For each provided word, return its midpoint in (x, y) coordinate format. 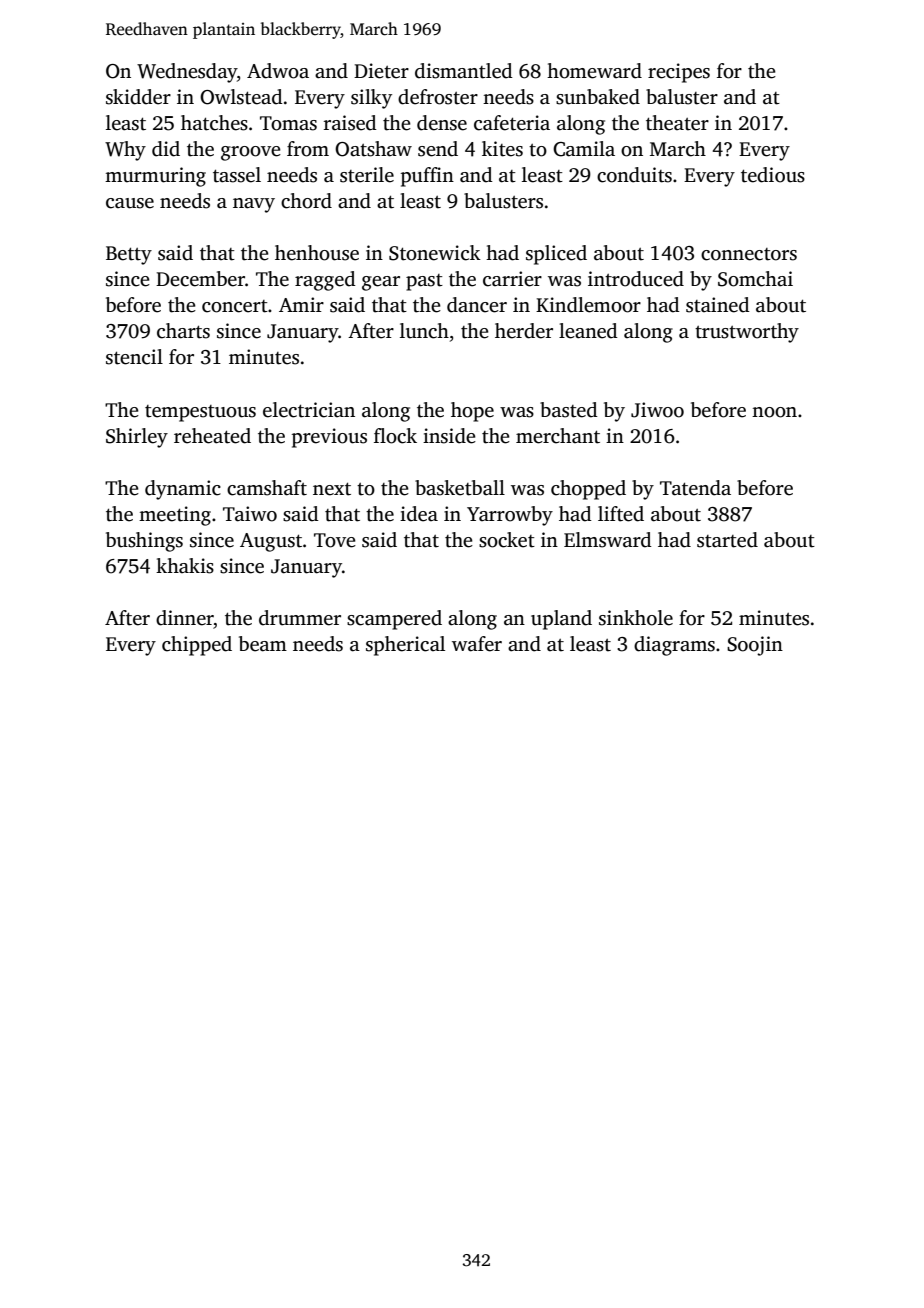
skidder (138, 97)
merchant (558, 436)
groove (251, 153)
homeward (594, 71)
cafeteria (512, 123)
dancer (477, 305)
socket (507, 540)
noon (774, 412)
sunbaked (598, 97)
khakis (185, 566)
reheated (212, 436)
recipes (679, 73)
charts (183, 331)
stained (718, 305)
